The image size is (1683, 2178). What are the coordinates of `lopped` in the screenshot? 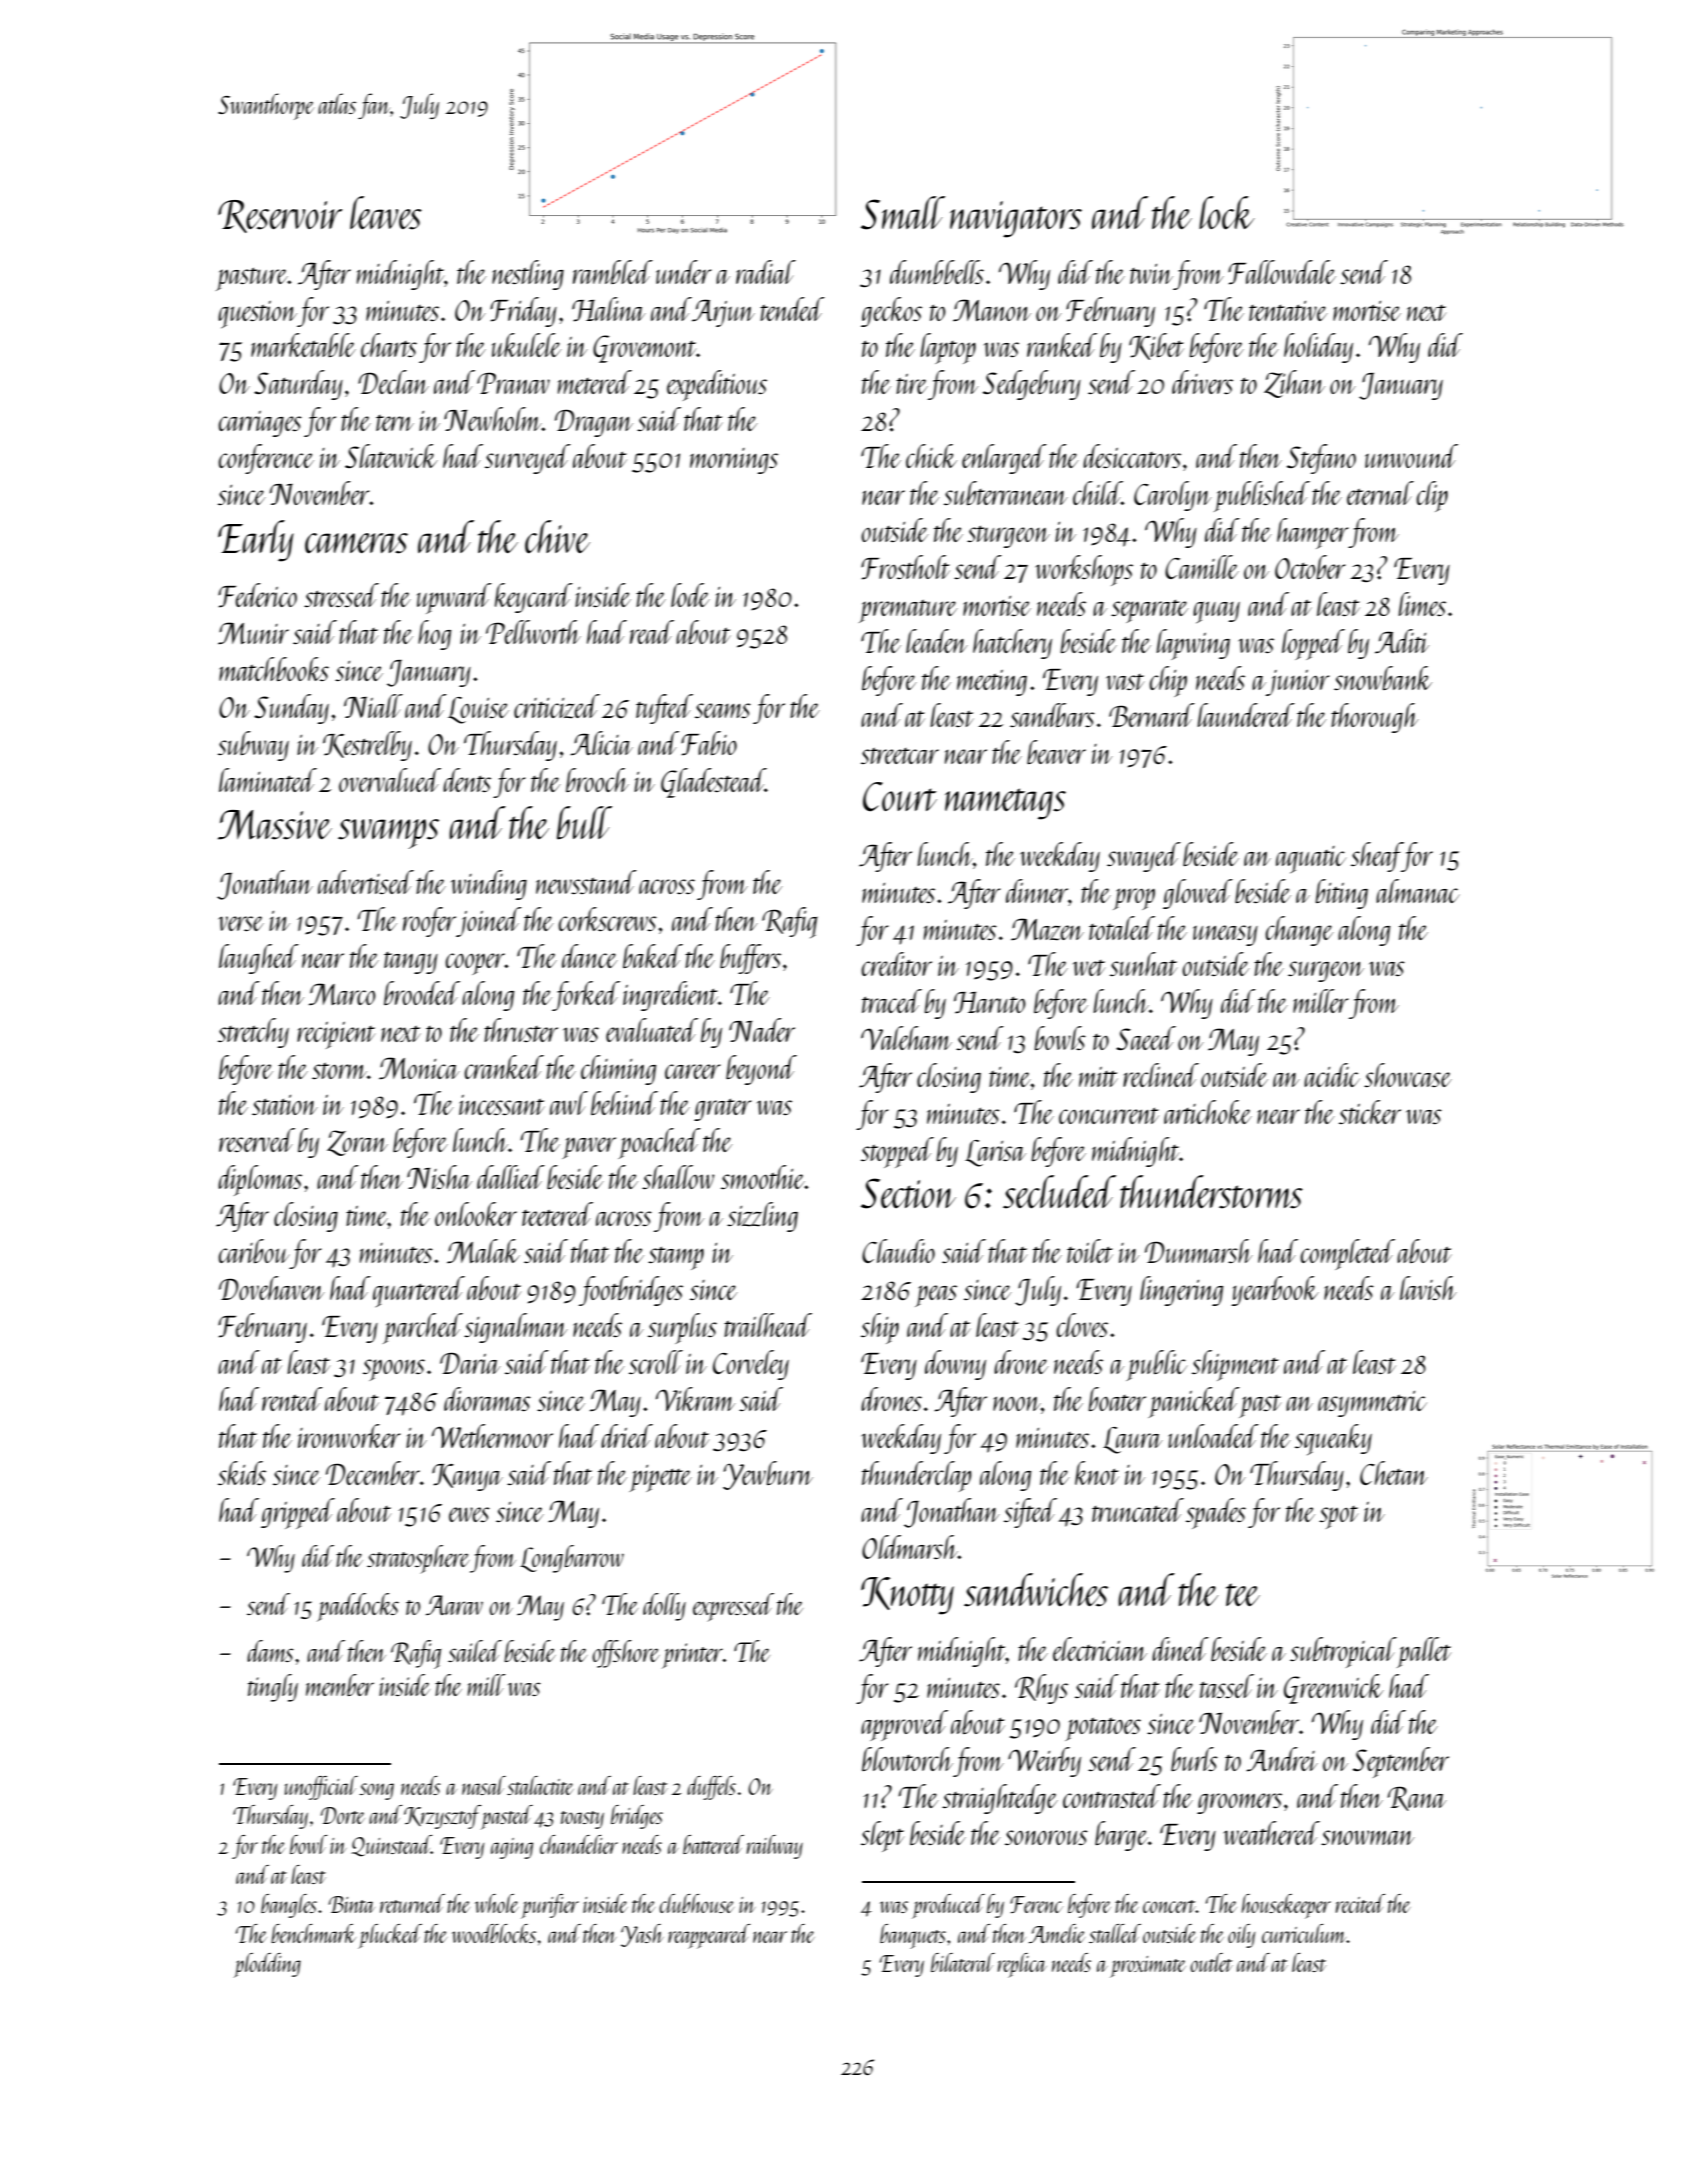 It's located at (1313, 644).
